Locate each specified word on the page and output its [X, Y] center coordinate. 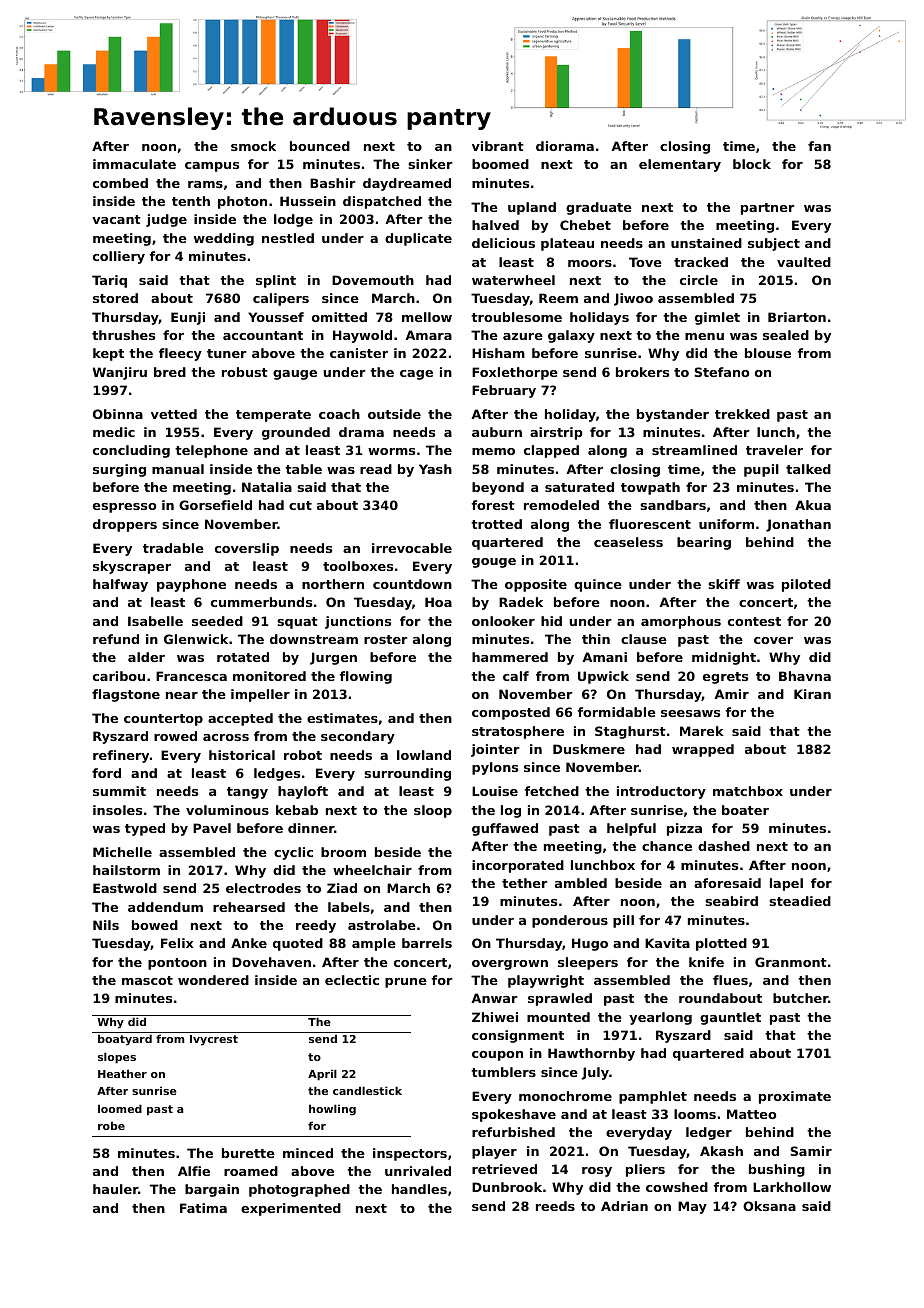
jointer [495, 750]
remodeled [561, 505]
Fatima [203, 1208]
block [752, 164]
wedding [224, 239]
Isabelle [155, 621]
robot [303, 755]
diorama [565, 146]
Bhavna [805, 676]
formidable [616, 712]
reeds [555, 1206]
